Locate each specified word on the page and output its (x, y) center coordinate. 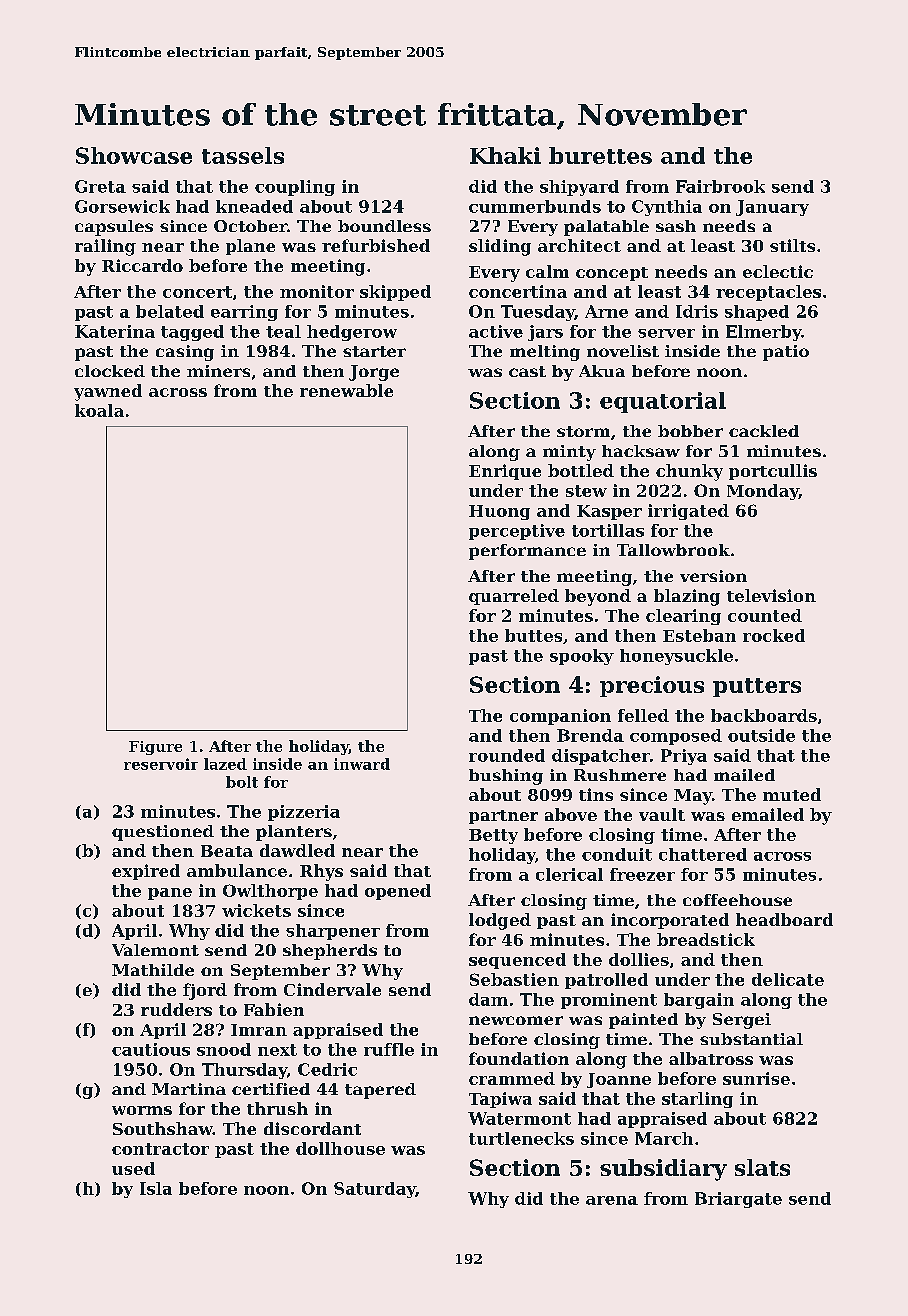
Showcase (134, 155)
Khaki (505, 155)
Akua (602, 371)
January (772, 208)
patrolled (606, 981)
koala (99, 410)
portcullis (773, 472)
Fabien (274, 1009)
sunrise (756, 1078)
